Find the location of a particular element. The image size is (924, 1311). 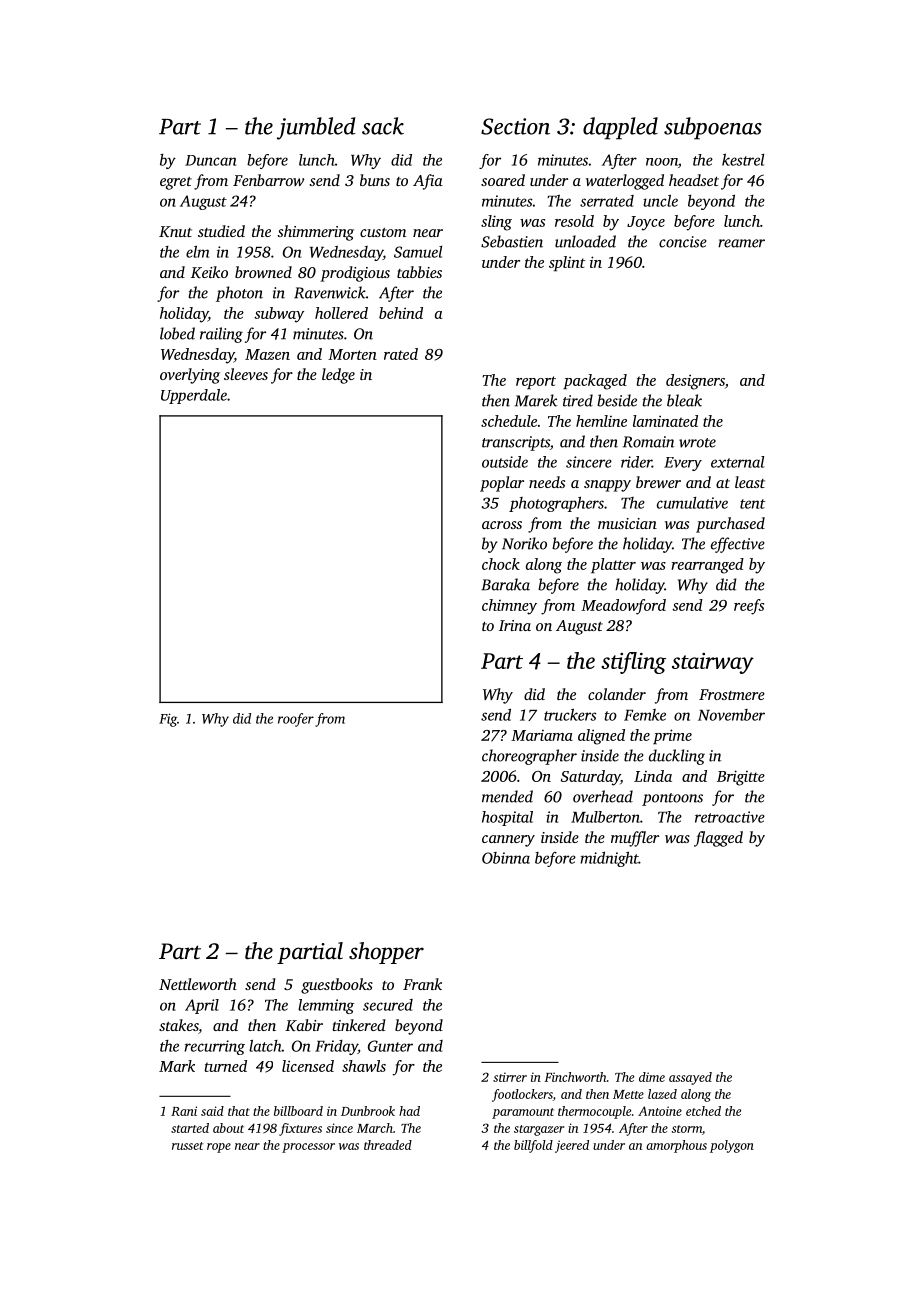

russet is located at coordinates (188, 1146).
